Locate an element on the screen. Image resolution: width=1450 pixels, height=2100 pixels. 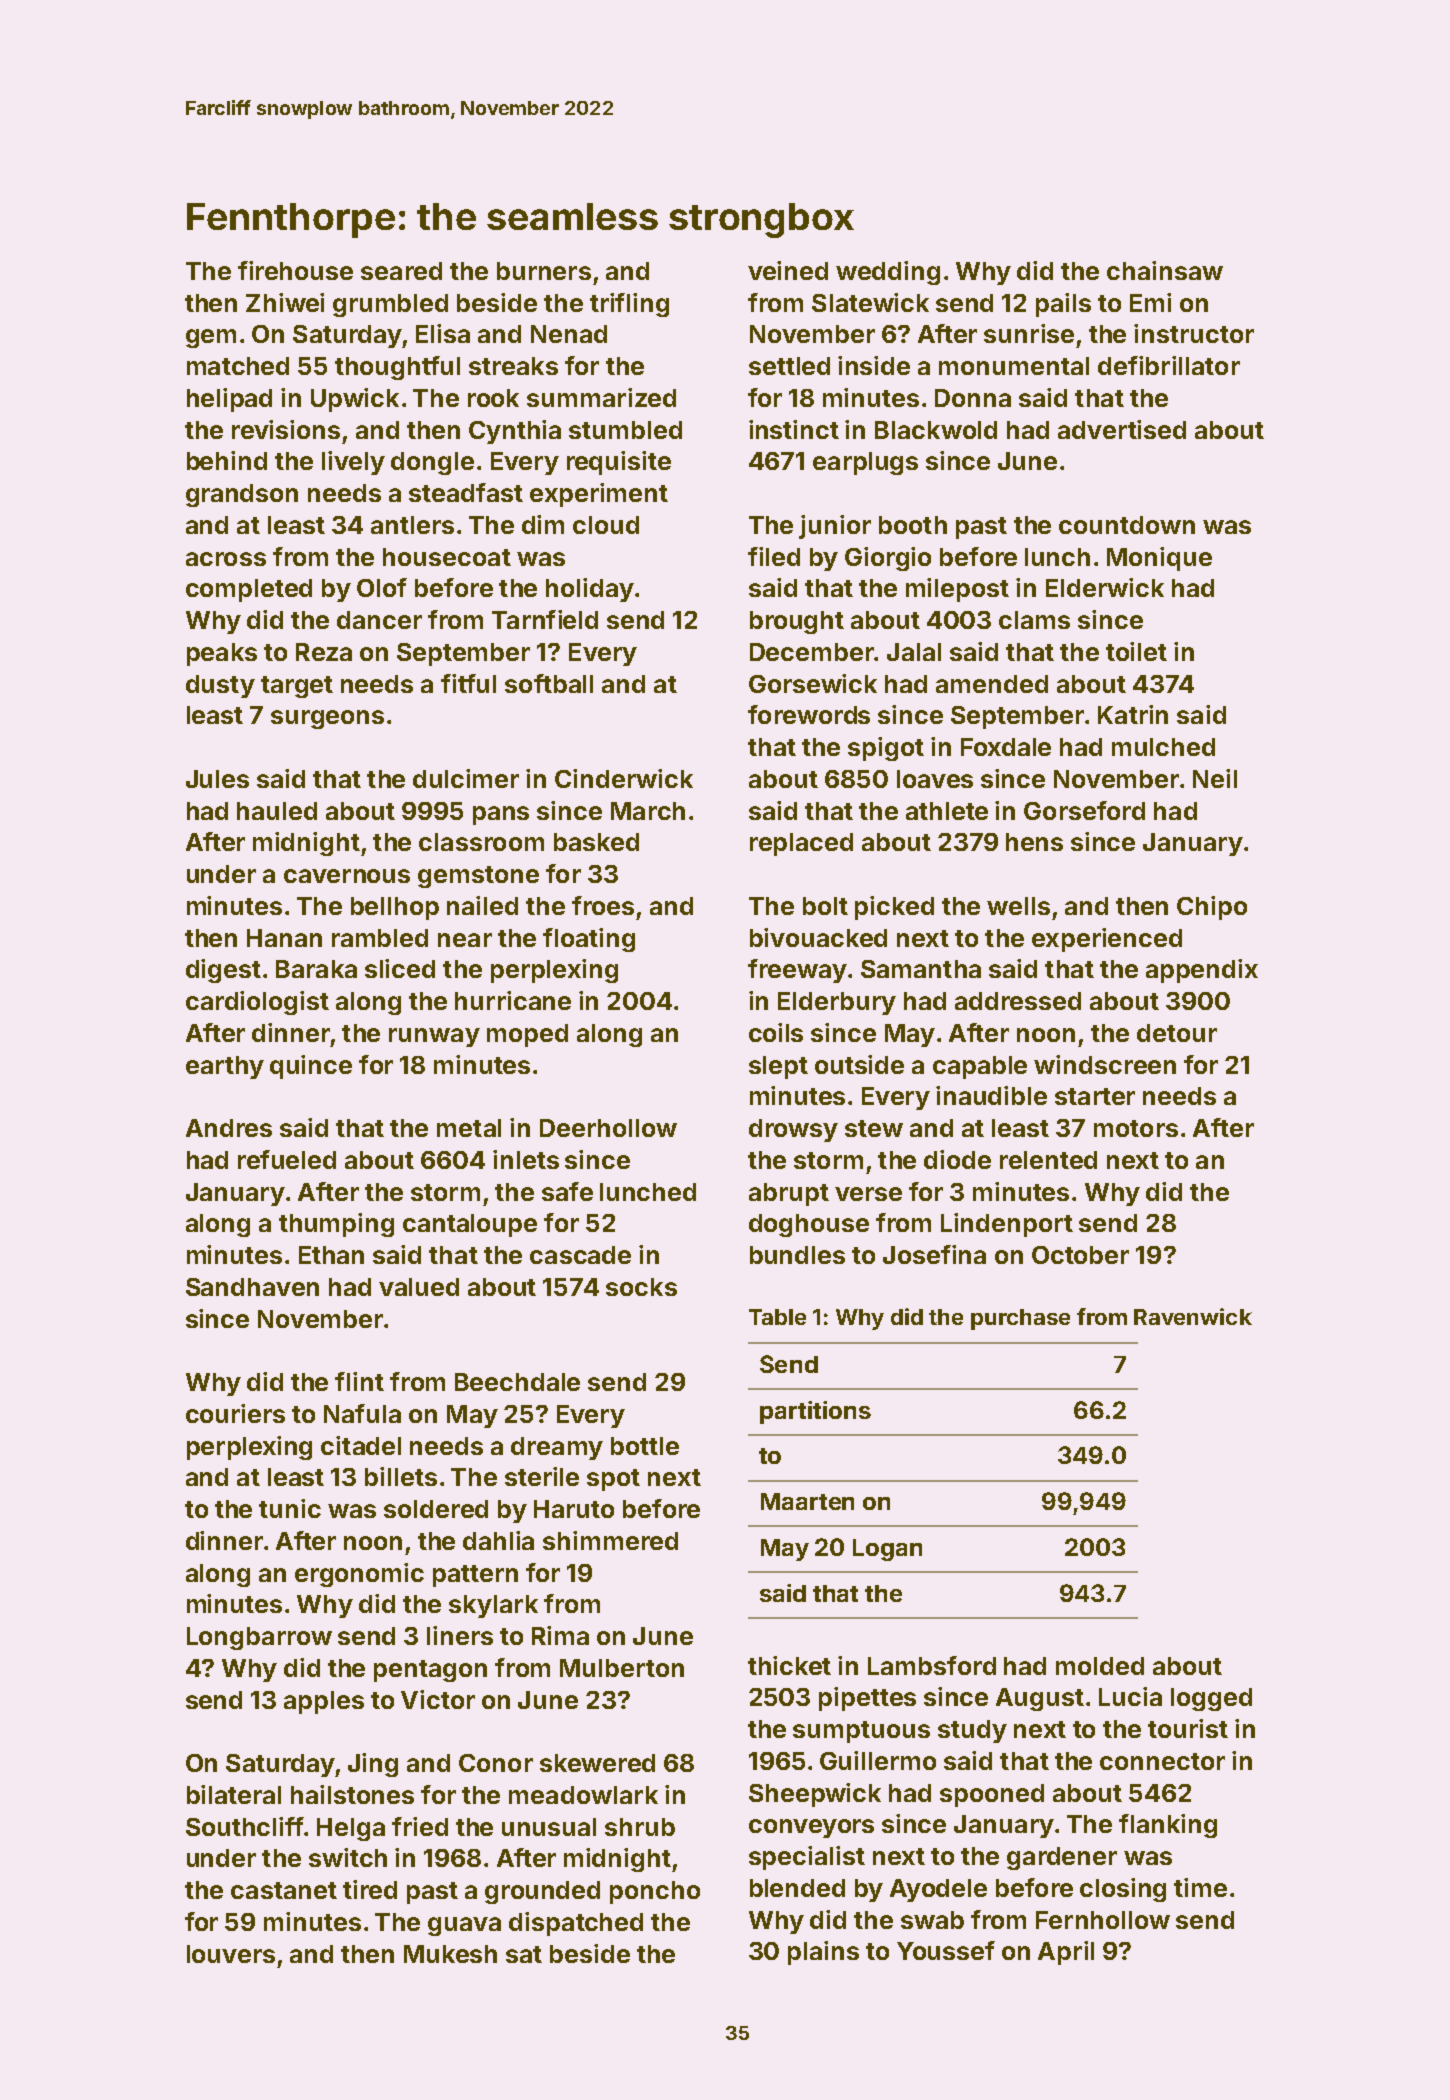
refueled is located at coordinates (287, 1159).
